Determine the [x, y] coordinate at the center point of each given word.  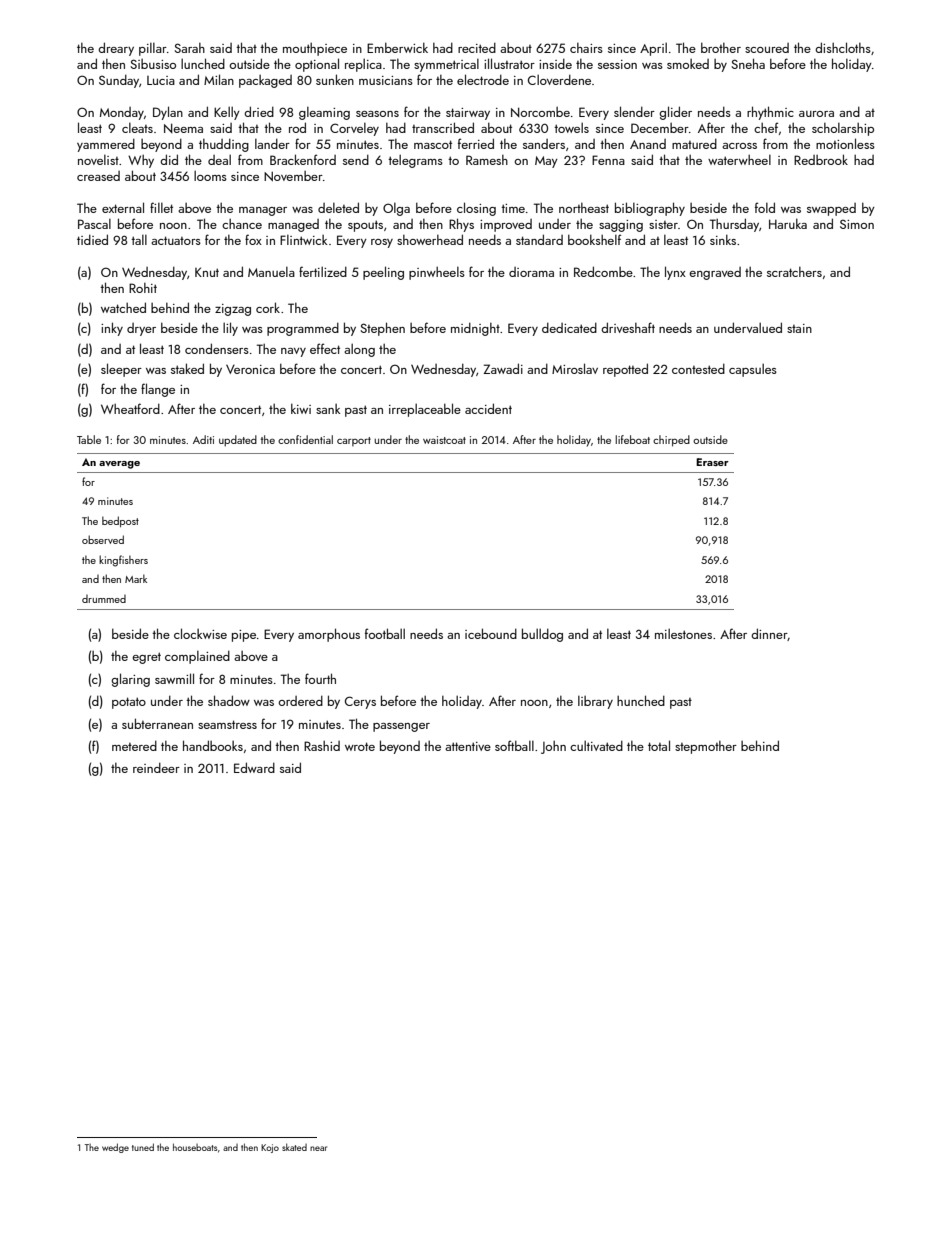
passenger [401, 727]
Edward [254, 767]
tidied [92, 239]
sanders [544, 144]
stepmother [706, 747]
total [659, 745]
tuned [143, 1147]
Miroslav [575, 368]
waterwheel [739, 160]
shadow [229, 700]
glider [675, 113]
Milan [219, 79]
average [119, 465]
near [318, 1148]
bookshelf [594, 239]
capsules [753, 370]
